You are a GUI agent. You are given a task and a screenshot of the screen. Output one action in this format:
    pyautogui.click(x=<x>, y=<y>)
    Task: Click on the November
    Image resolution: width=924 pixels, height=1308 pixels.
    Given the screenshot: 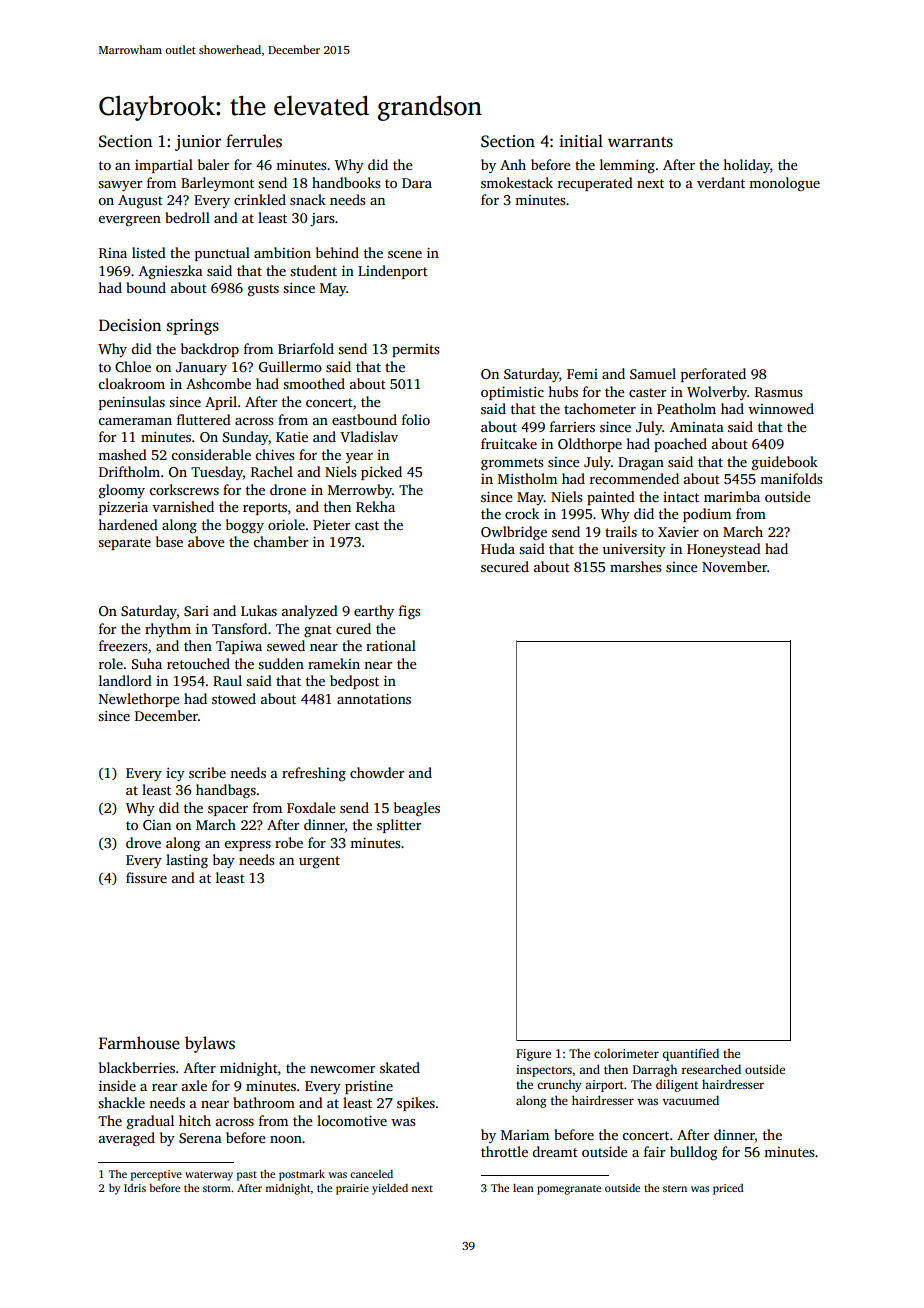 What is the action you would take?
    pyautogui.click(x=734, y=566)
